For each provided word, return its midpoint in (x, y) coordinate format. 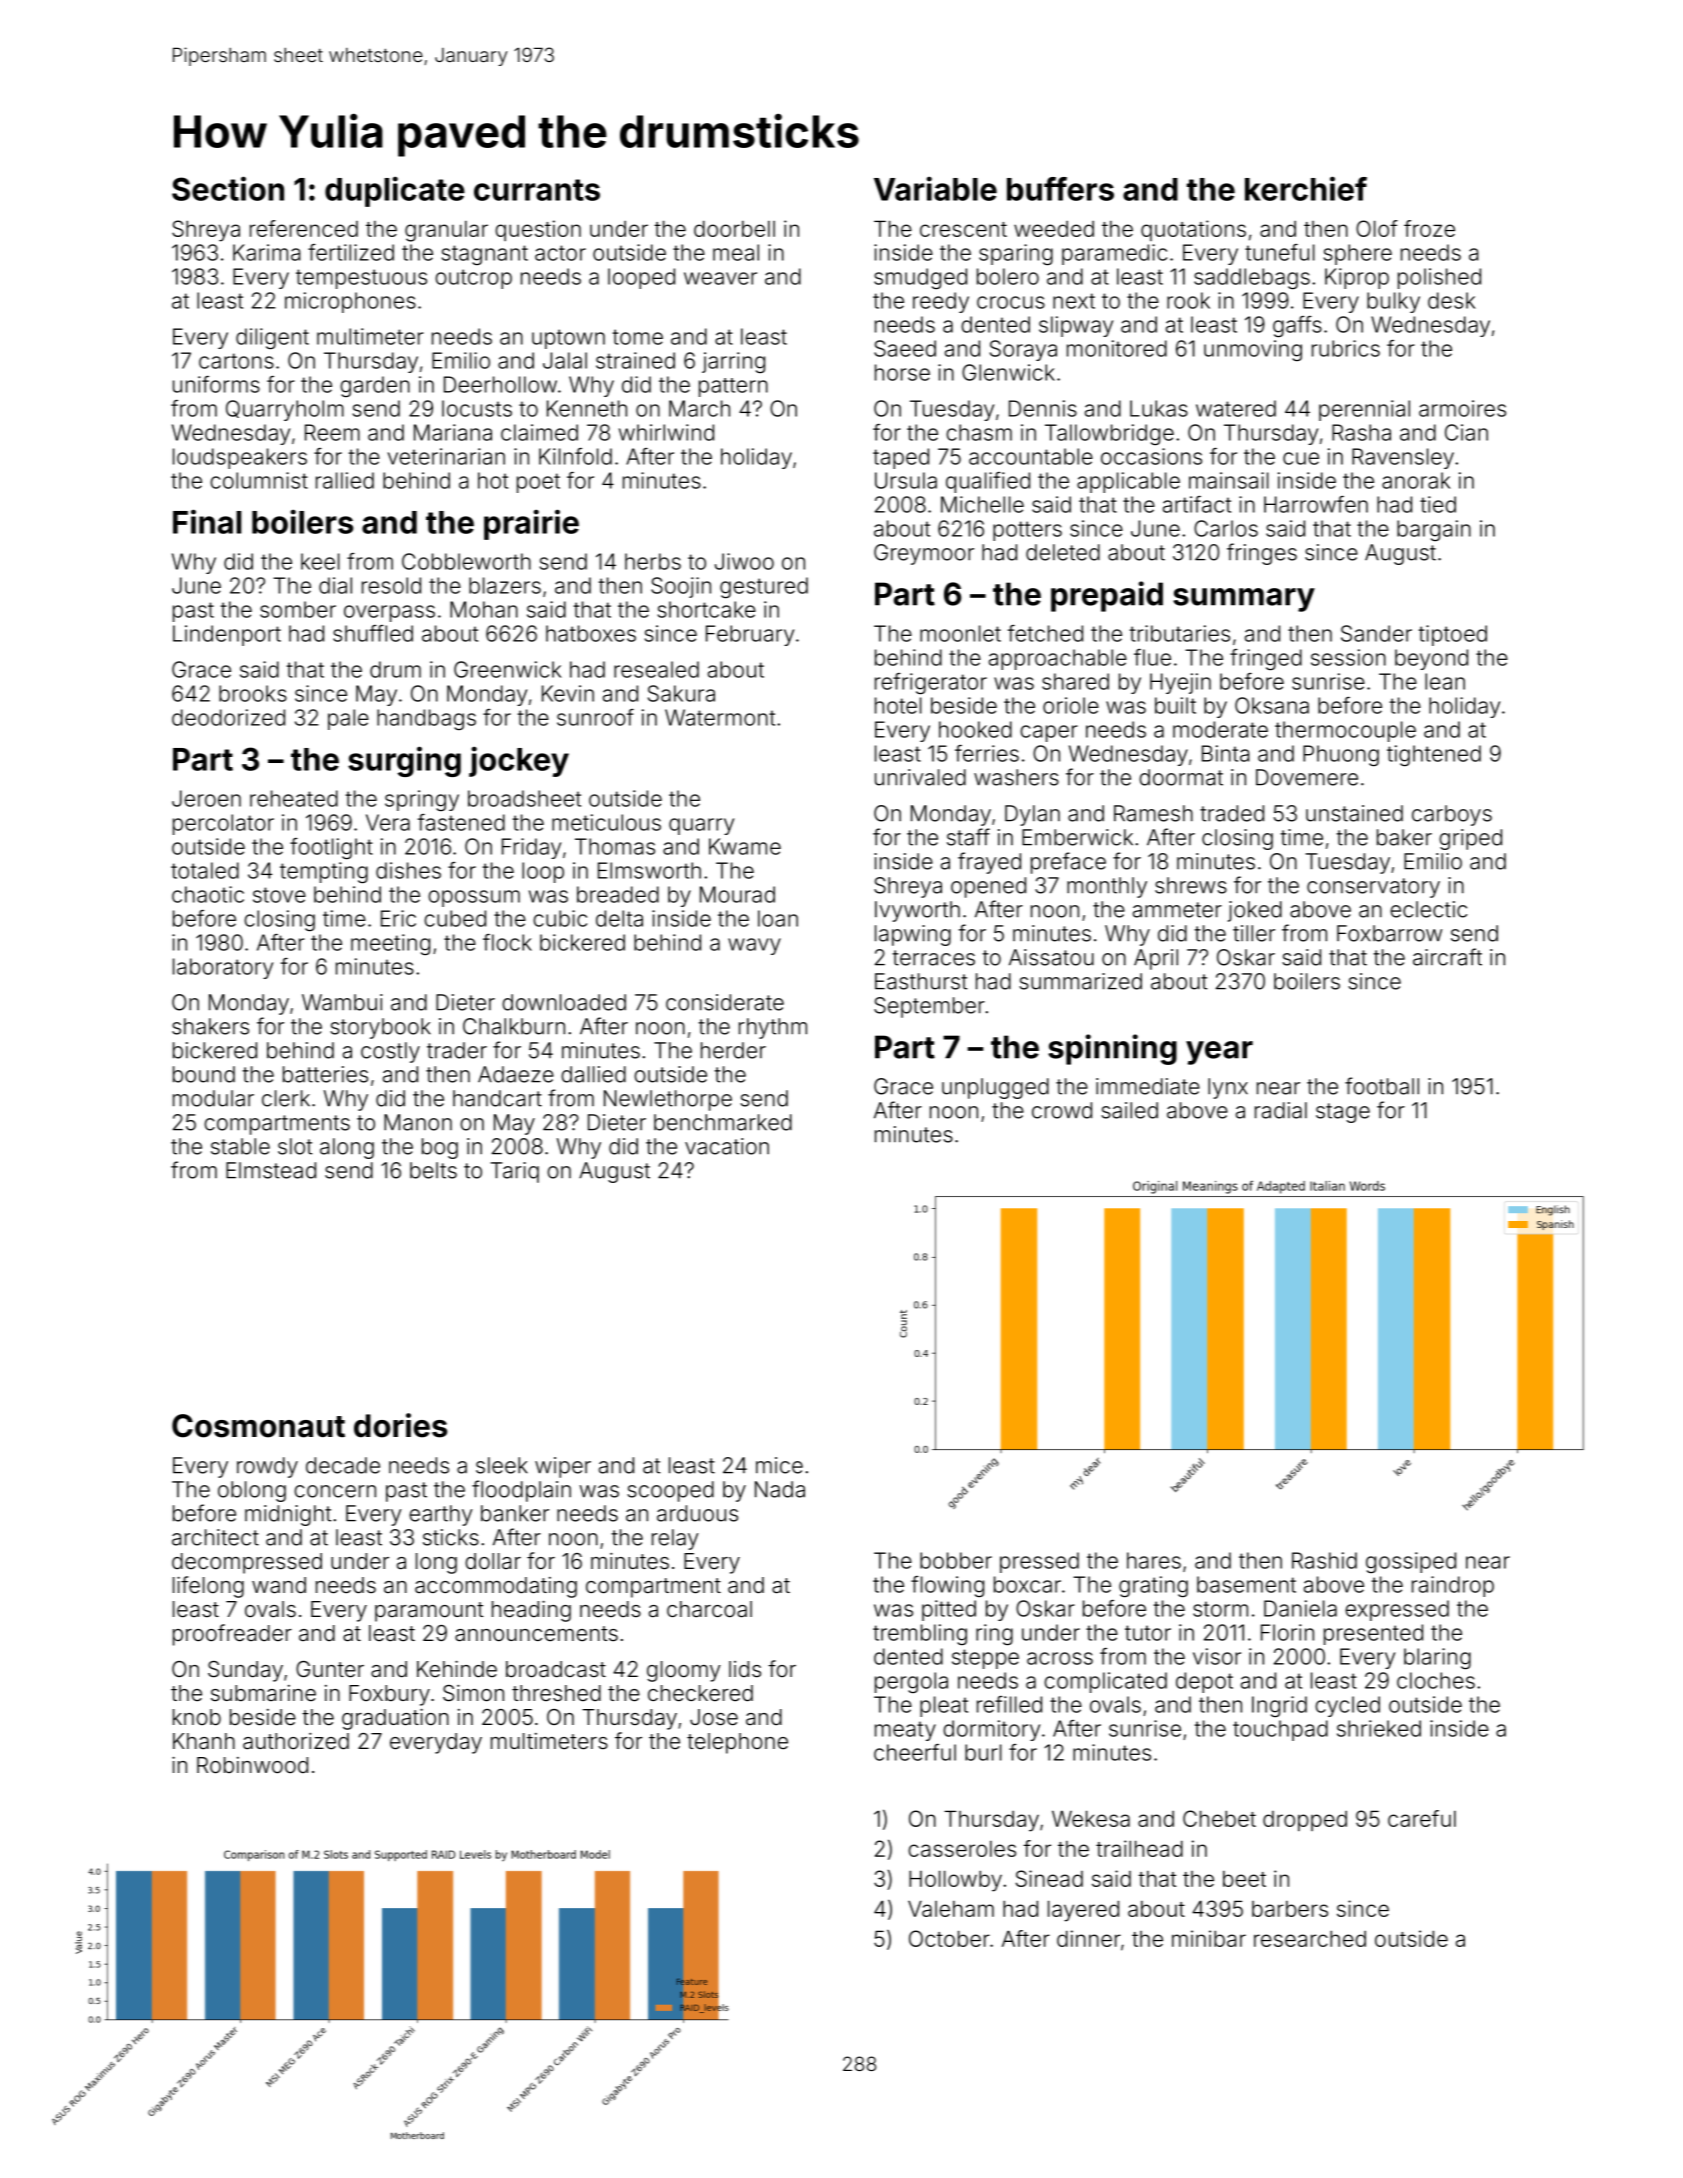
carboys (1452, 815)
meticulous (606, 822)
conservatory (1373, 888)
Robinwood (252, 1765)
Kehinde (457, 1669)
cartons (236, 361)
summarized (1080, 981)
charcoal (709, 1609)
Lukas (1159, 408)
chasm (979, 432)
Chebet (1219, 1818)
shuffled (373, 633)
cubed (455, 918)
